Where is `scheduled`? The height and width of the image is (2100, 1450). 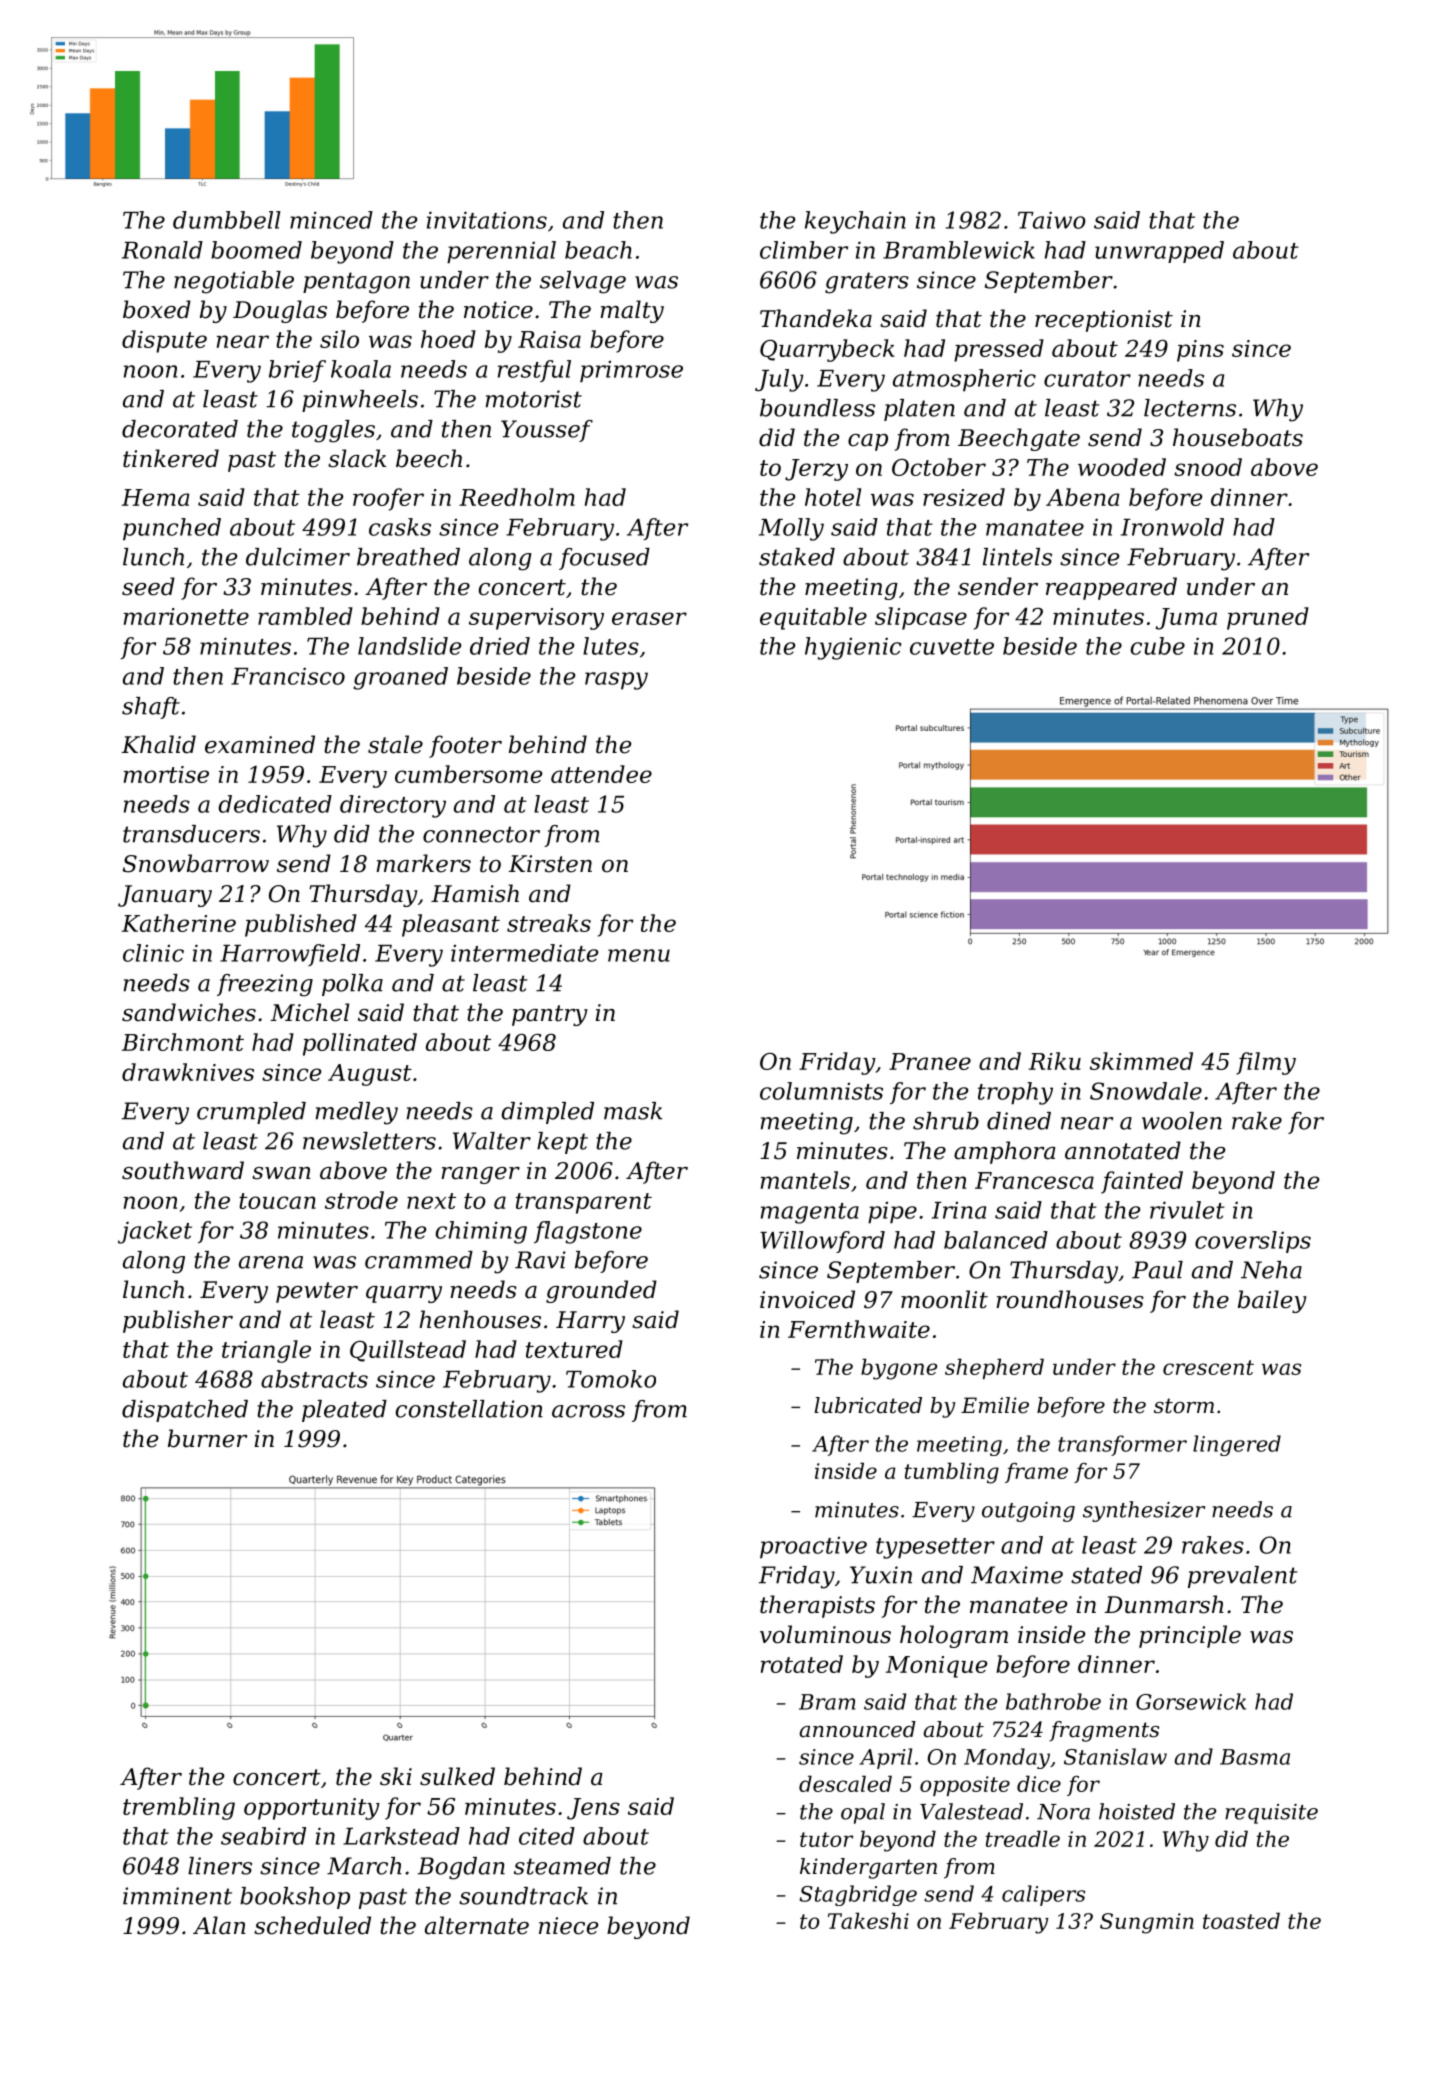 scheduled is located at coordinates (312, 1925).
